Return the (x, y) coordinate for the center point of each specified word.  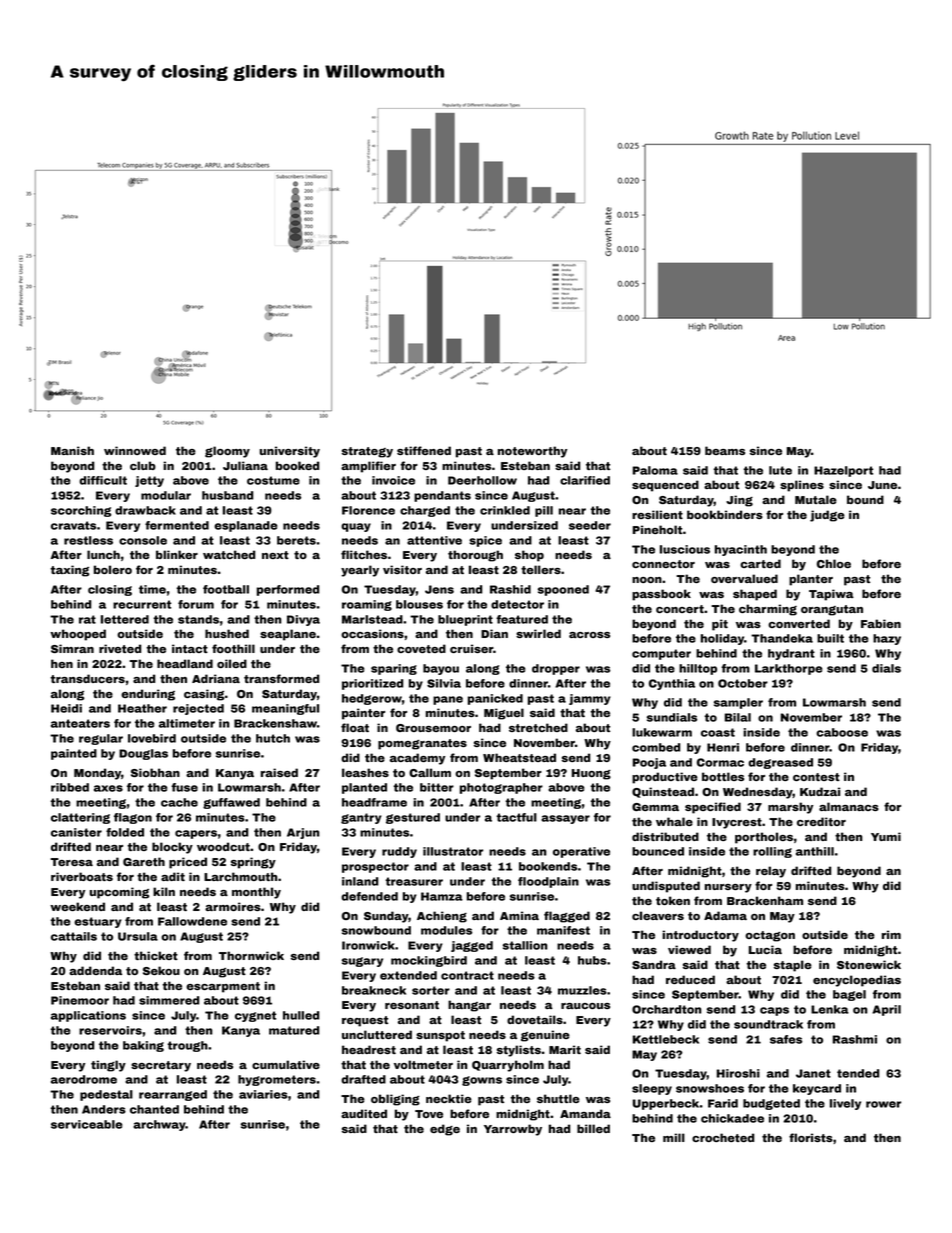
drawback (145, 510)
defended (369, 896)
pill (544, 511)
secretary (161, 1066)
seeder (590, 525)
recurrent (142, 604)
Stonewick (869, 964)
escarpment (223, 987)
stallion (525, 945)
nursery (728, 888)
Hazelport (843, 471)
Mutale (816, 499)
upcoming (119, 893)
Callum (430, 772)
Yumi (886, 836)
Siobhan (155, 772)
